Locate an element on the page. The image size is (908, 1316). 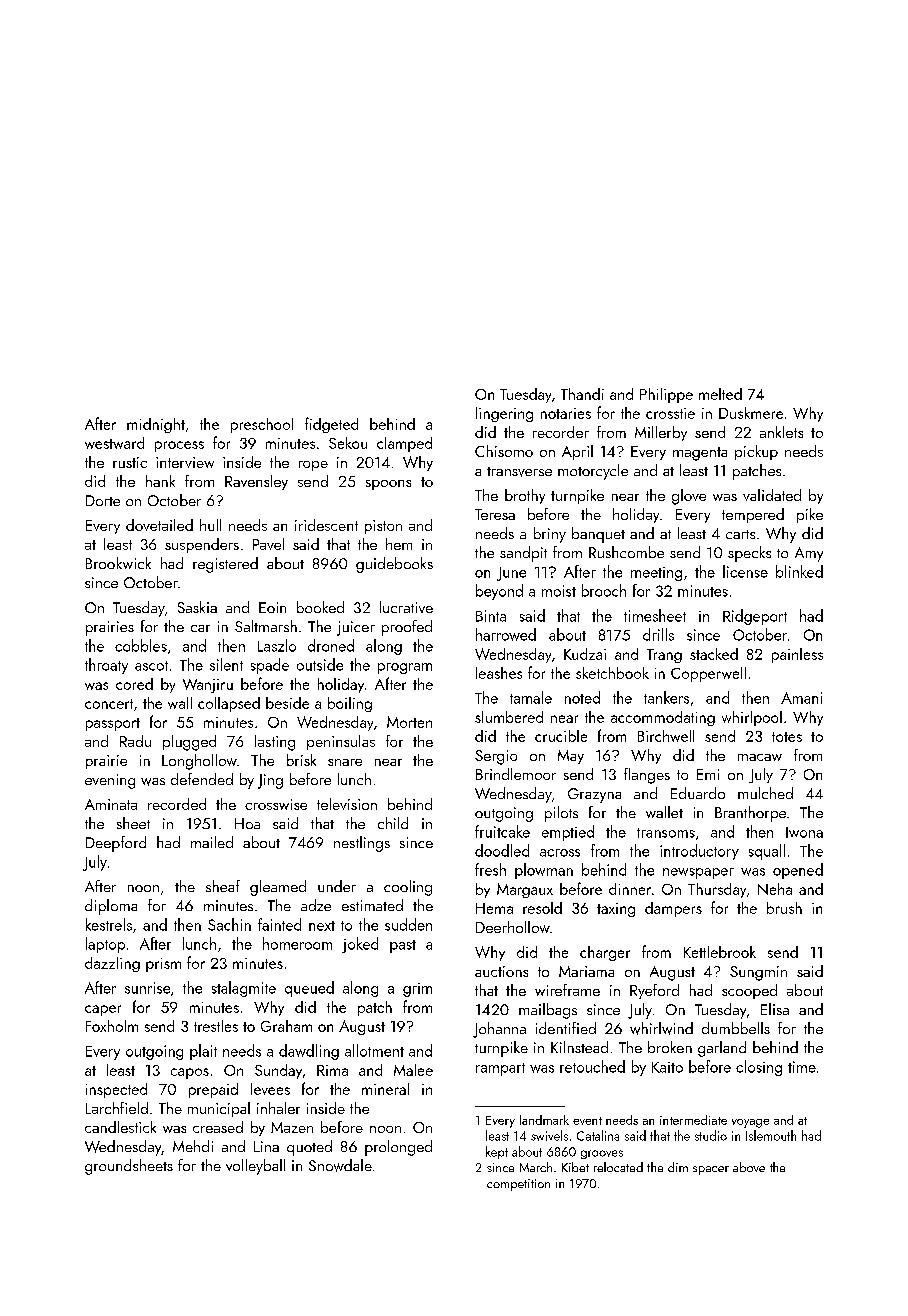
sandpit is located at coordinates (523, 554).
